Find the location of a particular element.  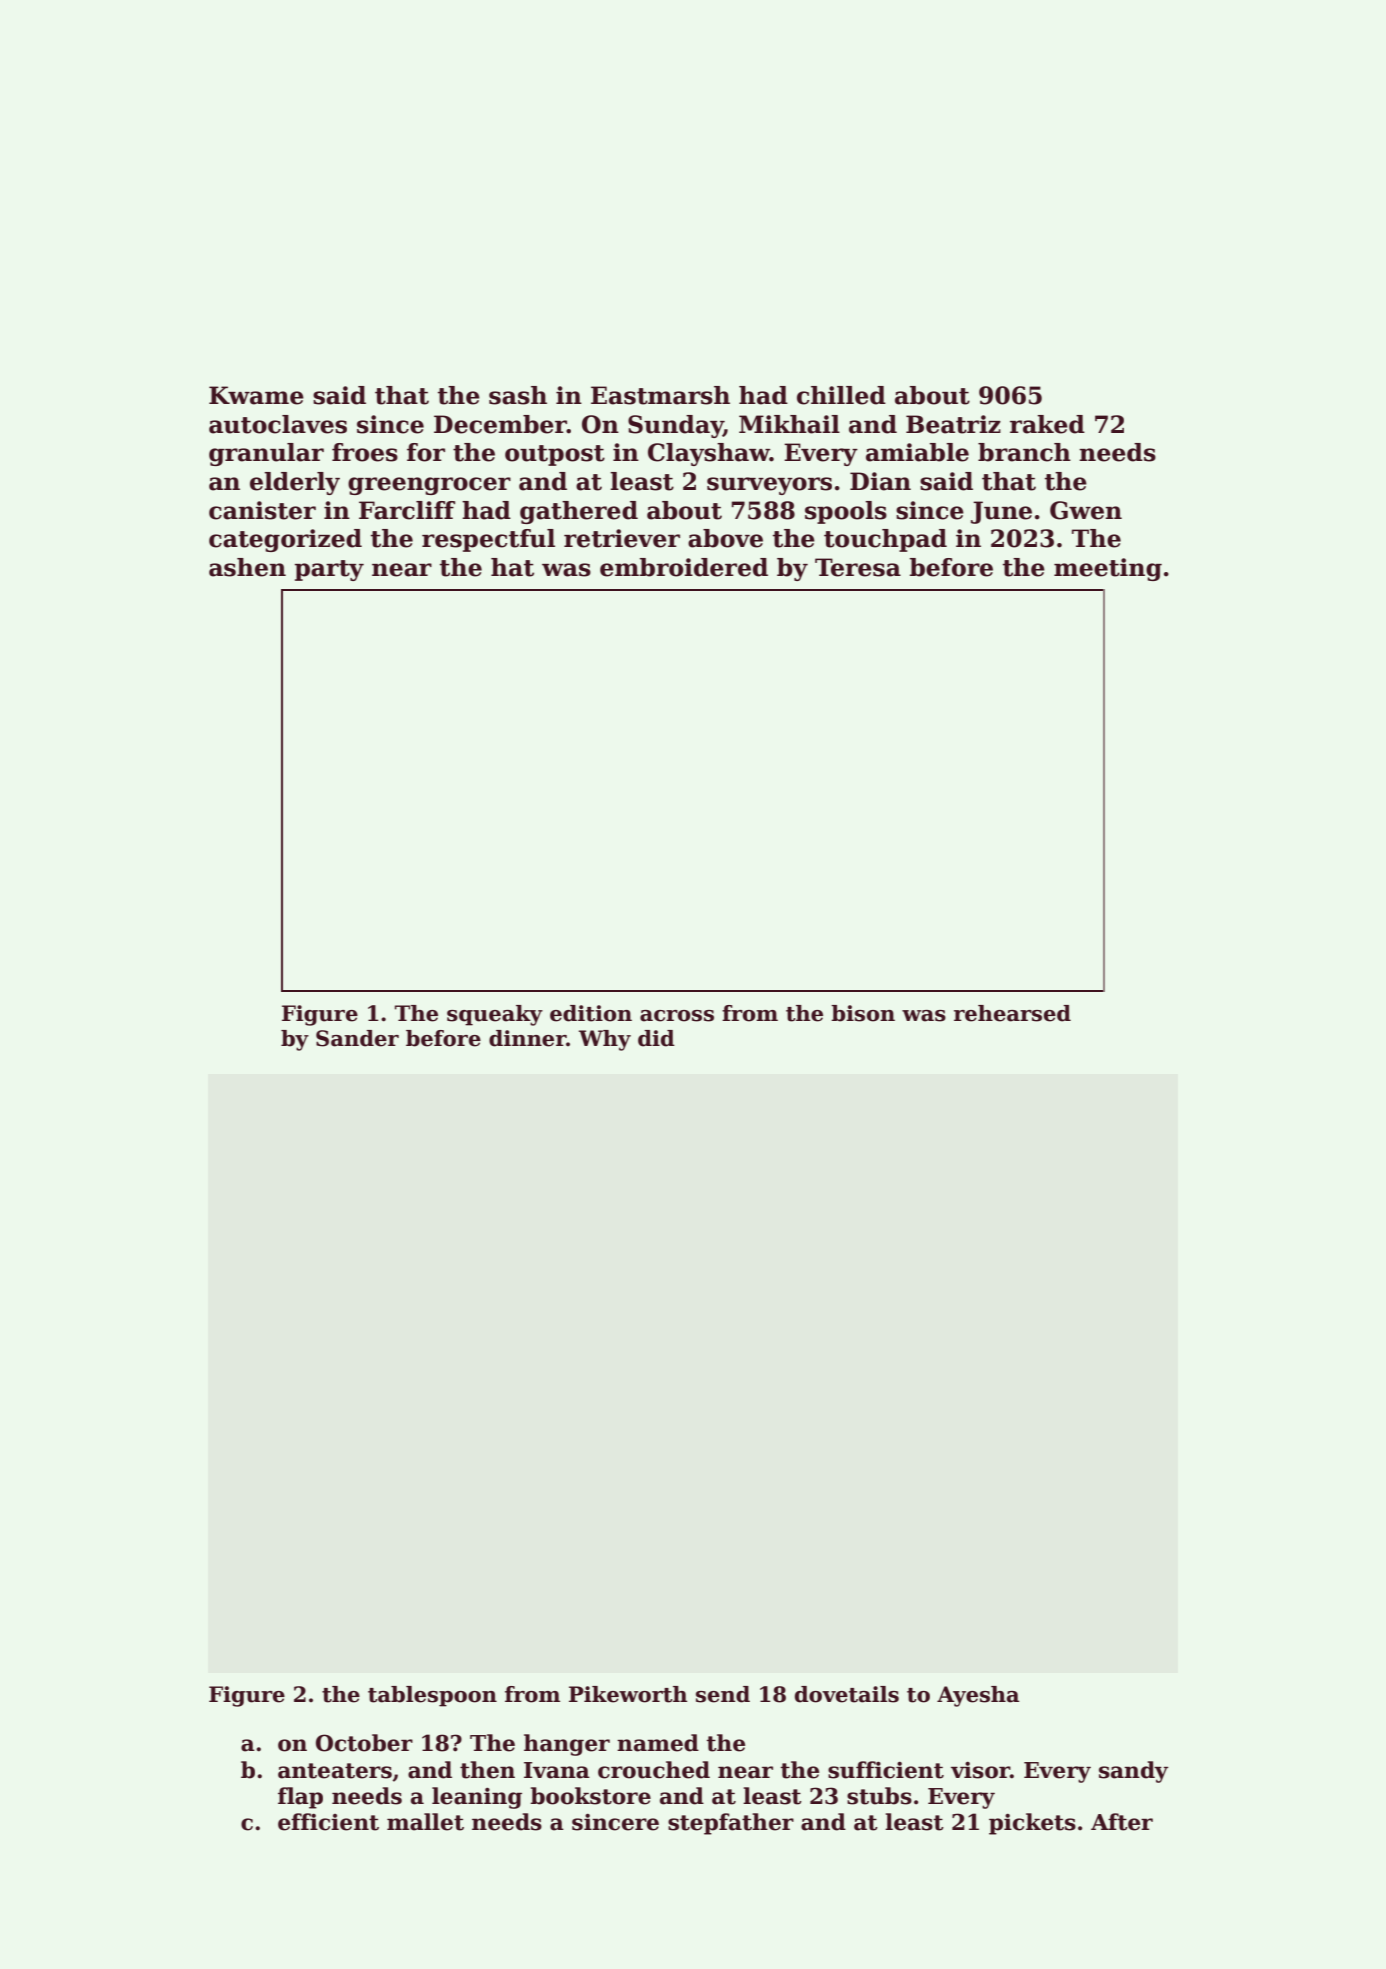

Teresa is located at coordinates (858, 567).
